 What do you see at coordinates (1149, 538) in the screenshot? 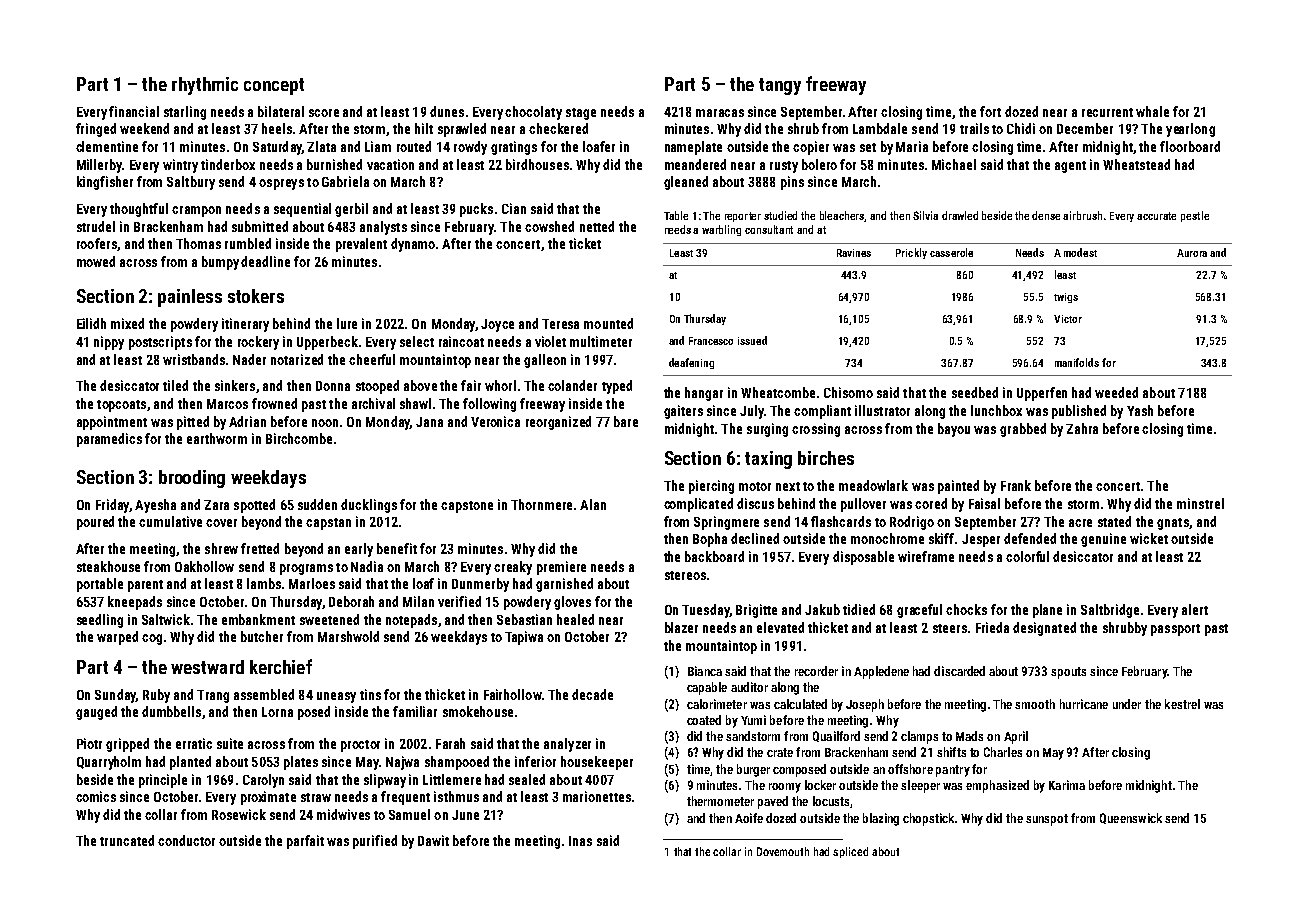
I see `wicket` at bounding box center [1149, 538].
